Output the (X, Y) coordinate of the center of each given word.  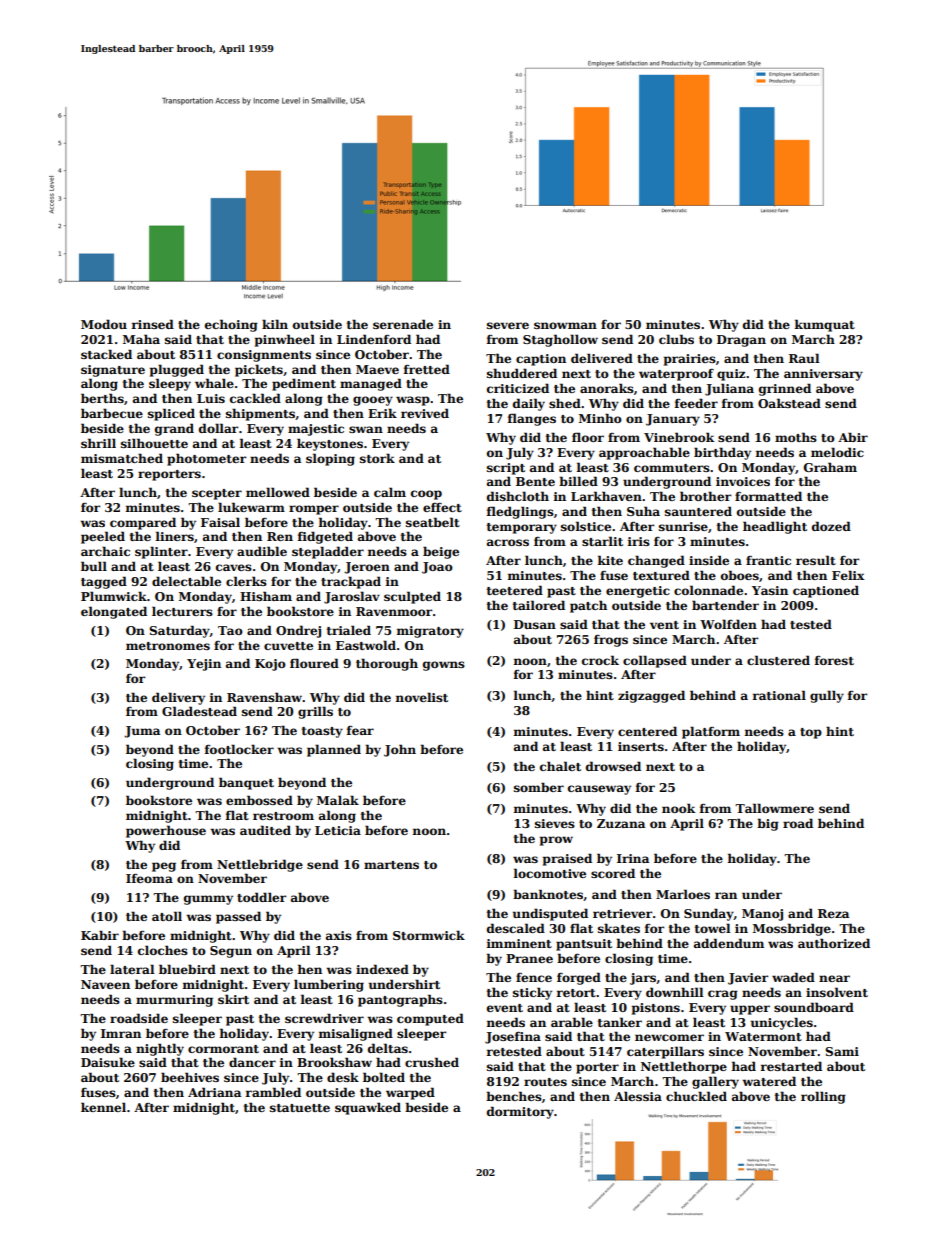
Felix (848, 575)
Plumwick (114, 596)
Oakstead (789, 403)
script (506, 469)
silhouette (154, 443)
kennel (103, 1107)
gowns (444, 666)
